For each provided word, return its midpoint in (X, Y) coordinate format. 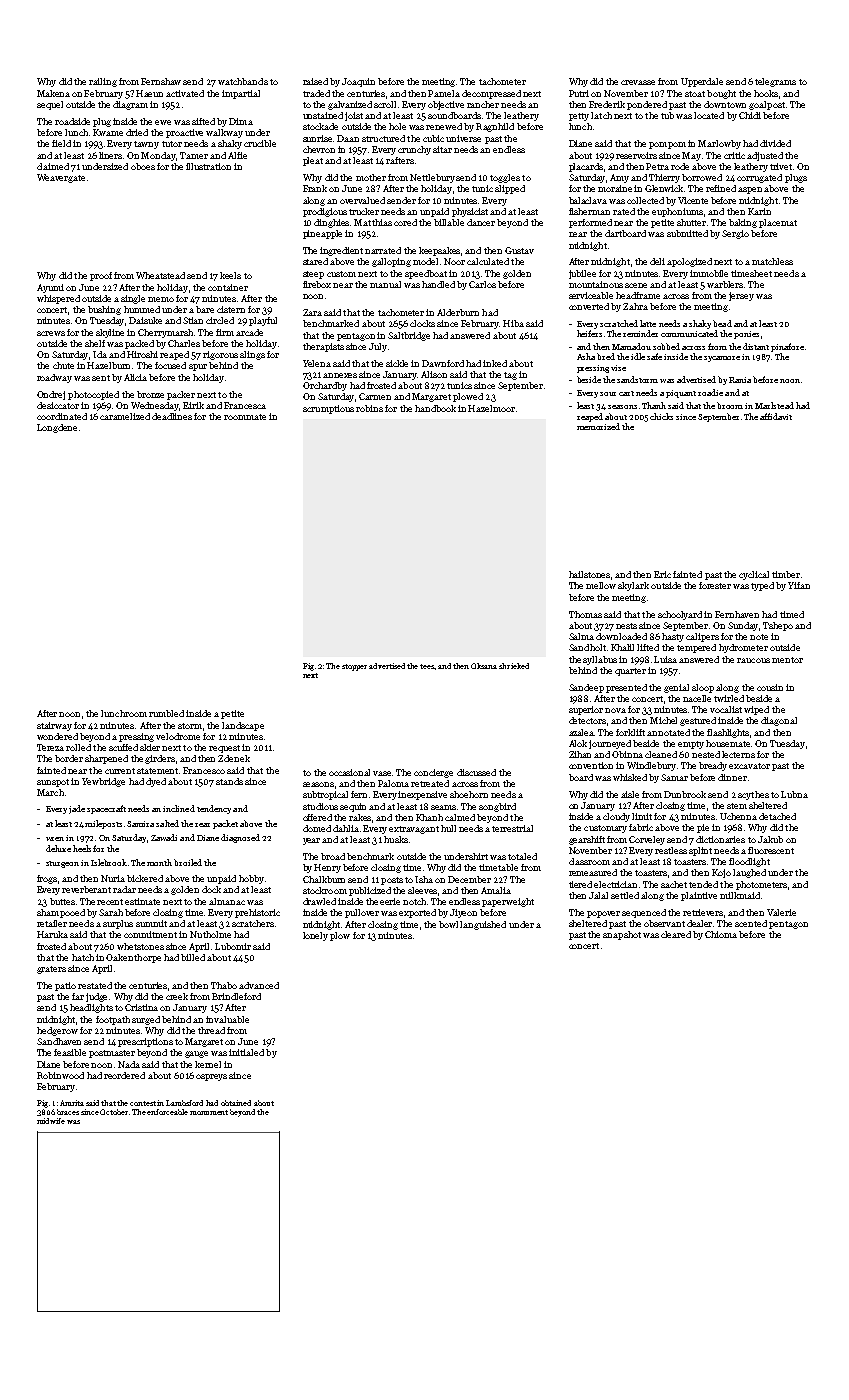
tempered (696, 648)
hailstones (589, 574)
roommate (245, 417)
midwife (51, 1121)
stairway (54, 726)
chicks (661, 416)
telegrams (775, 82)
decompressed (491, 94)
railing (103, 82)
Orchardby (325, 386)
